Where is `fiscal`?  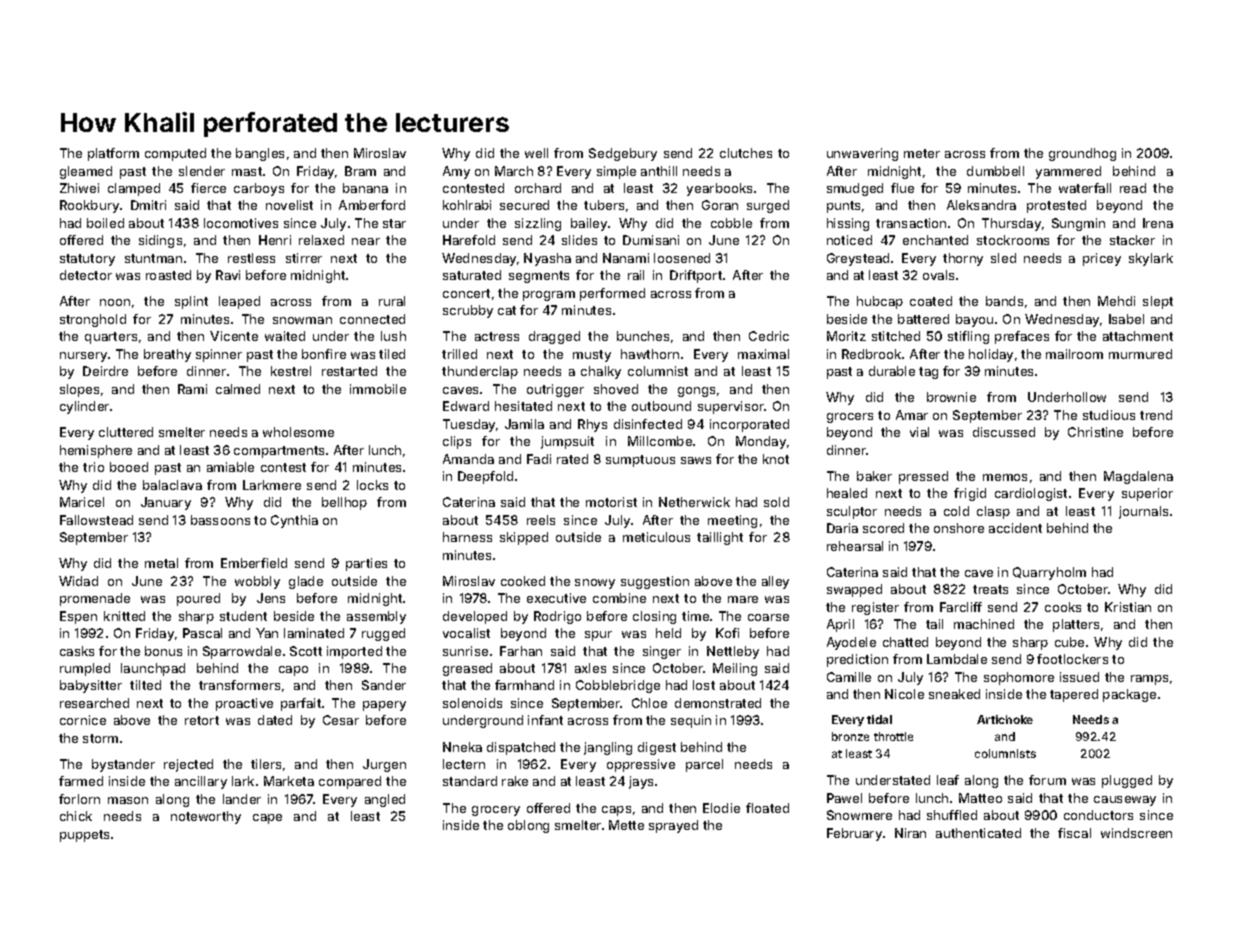
fiscal is located at coordinates (1074, 833).
